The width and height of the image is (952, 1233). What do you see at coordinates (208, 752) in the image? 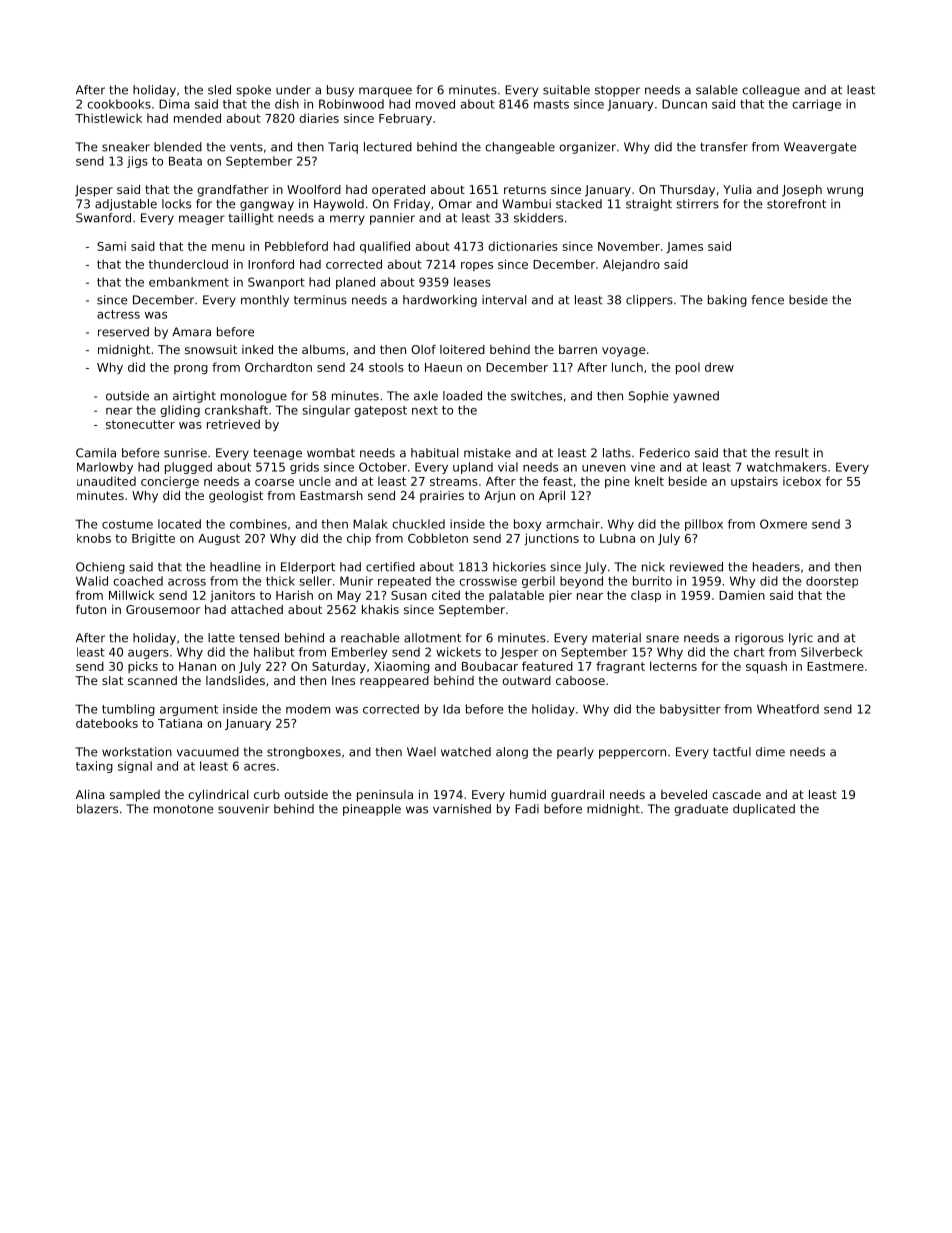
I see `vacuumed` at bounding box center [208, 752].
